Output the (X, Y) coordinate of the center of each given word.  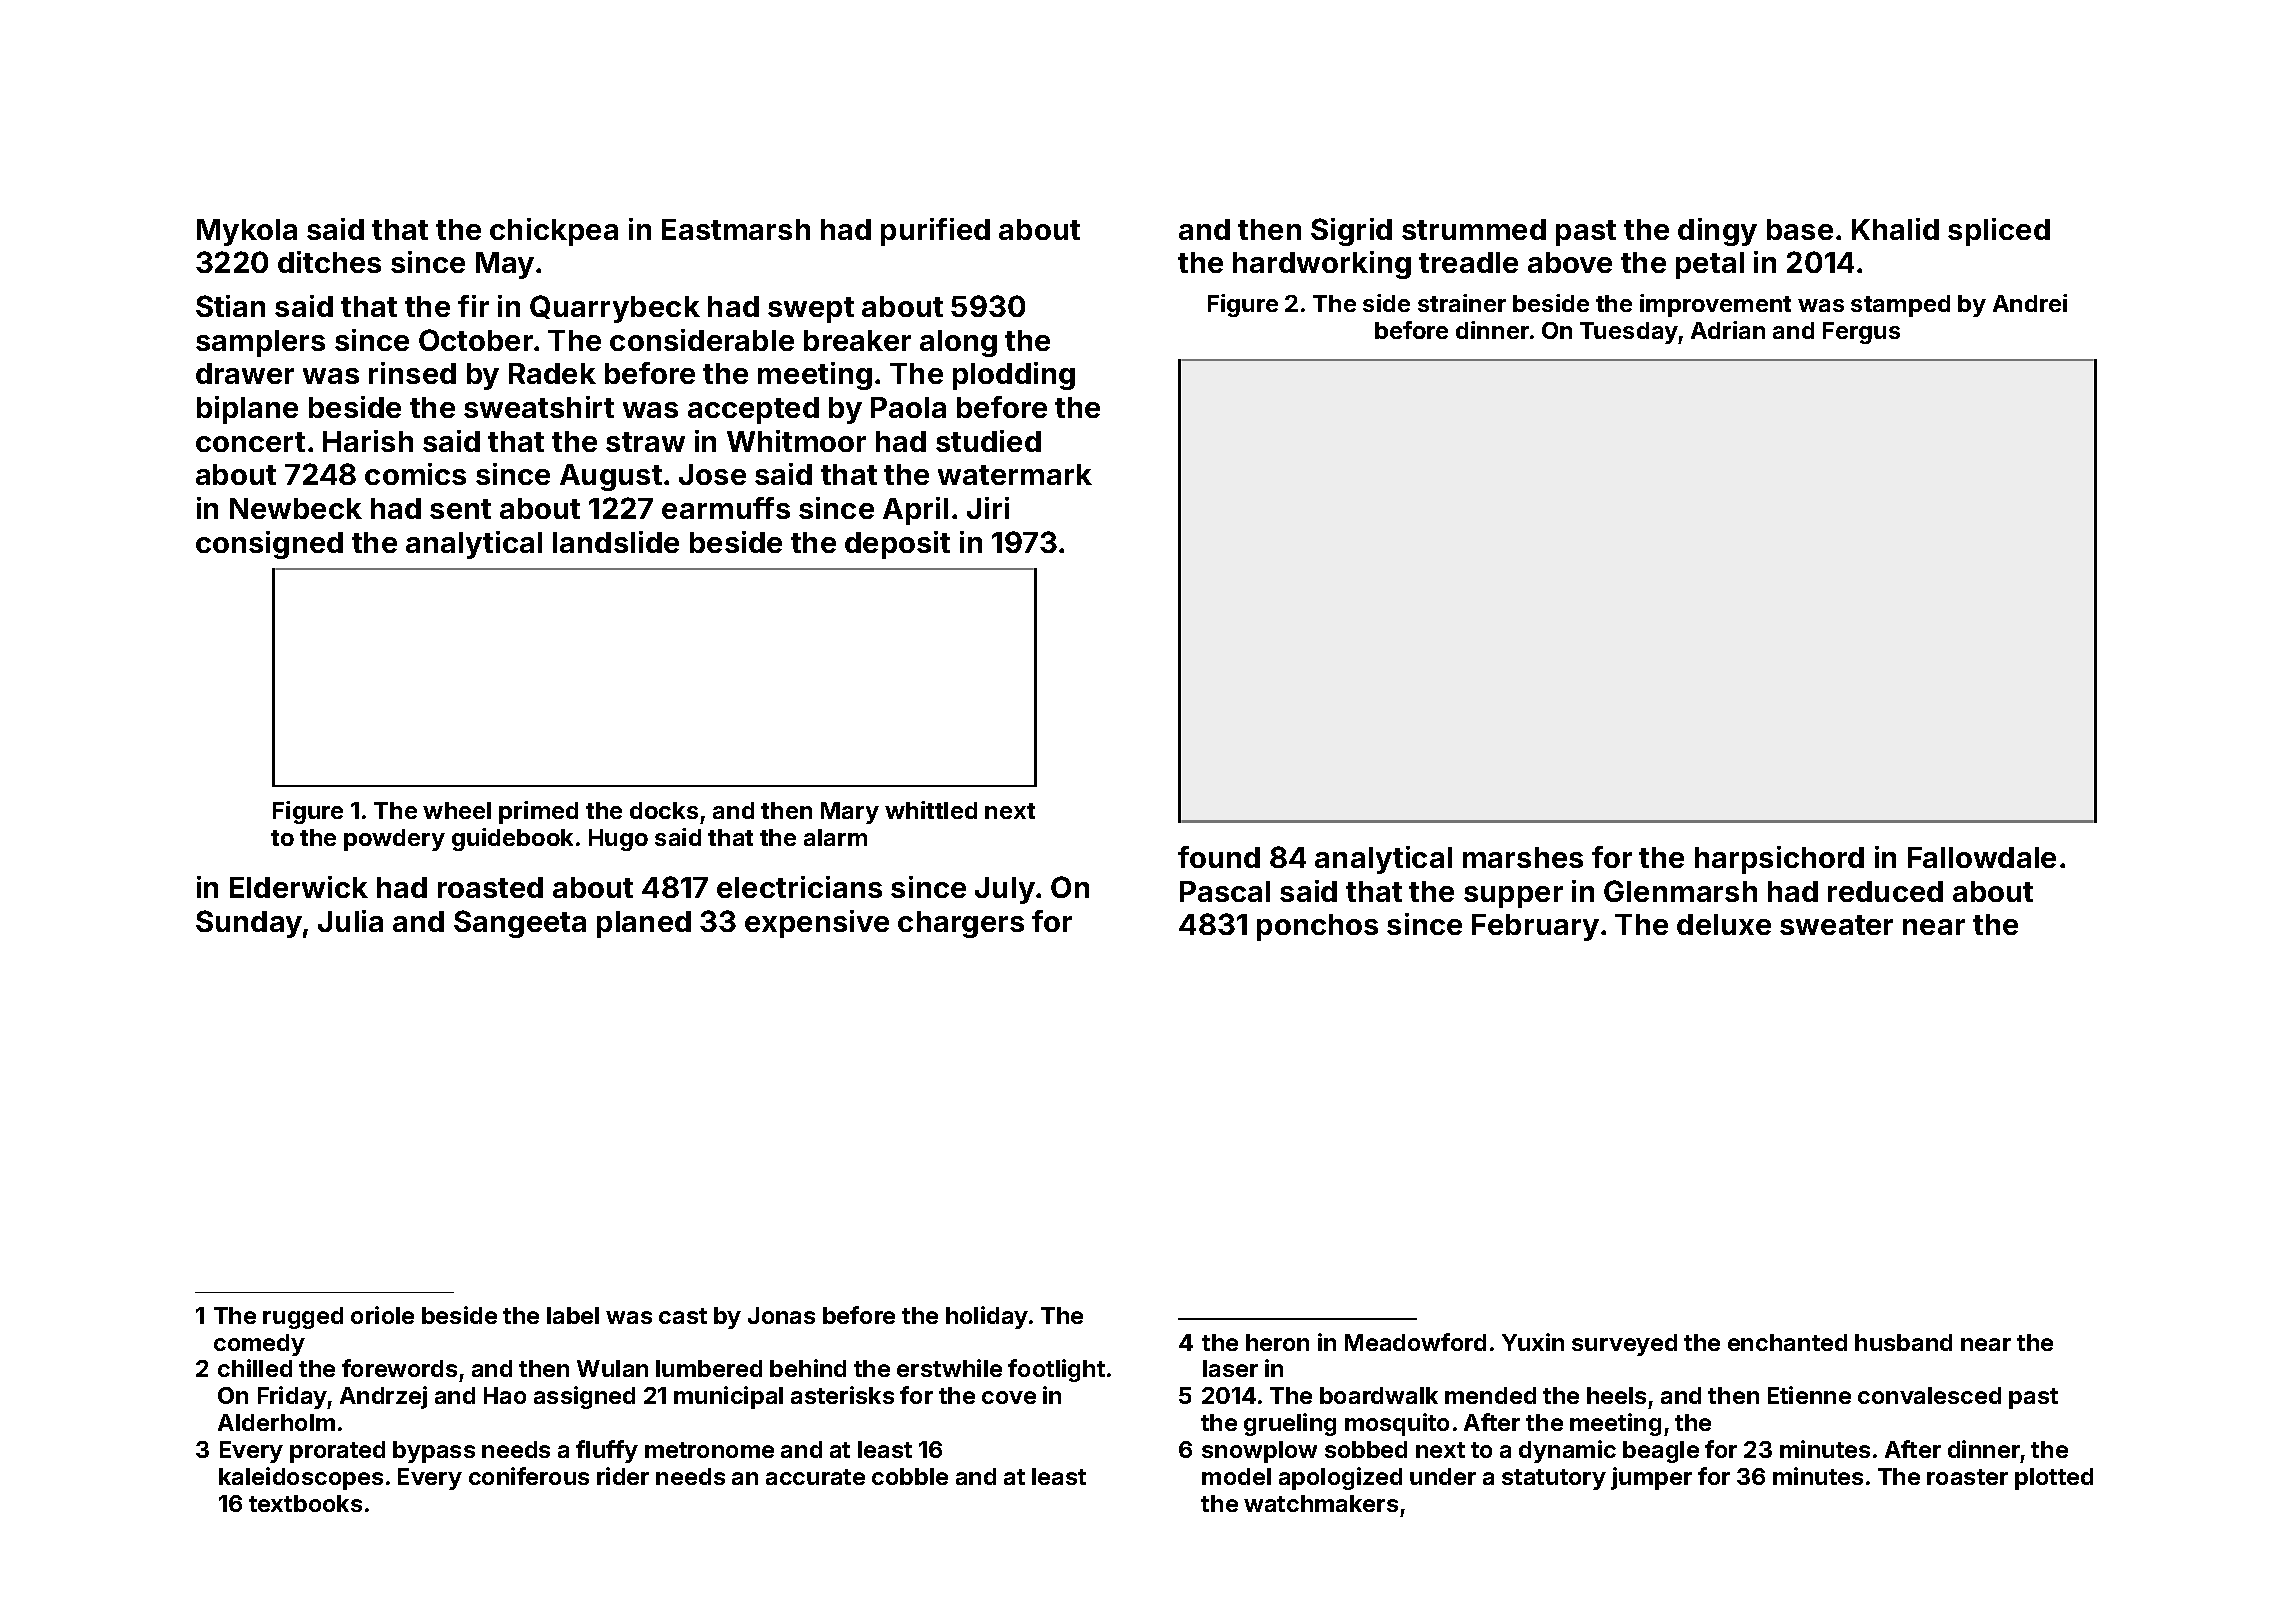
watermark (1015, 474)
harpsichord (1779, 860)
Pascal (1225, 891)
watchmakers (1321, 1503)
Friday (292, 1397)
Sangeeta (520, 924)
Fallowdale (1982, 857)
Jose (712, 474)
